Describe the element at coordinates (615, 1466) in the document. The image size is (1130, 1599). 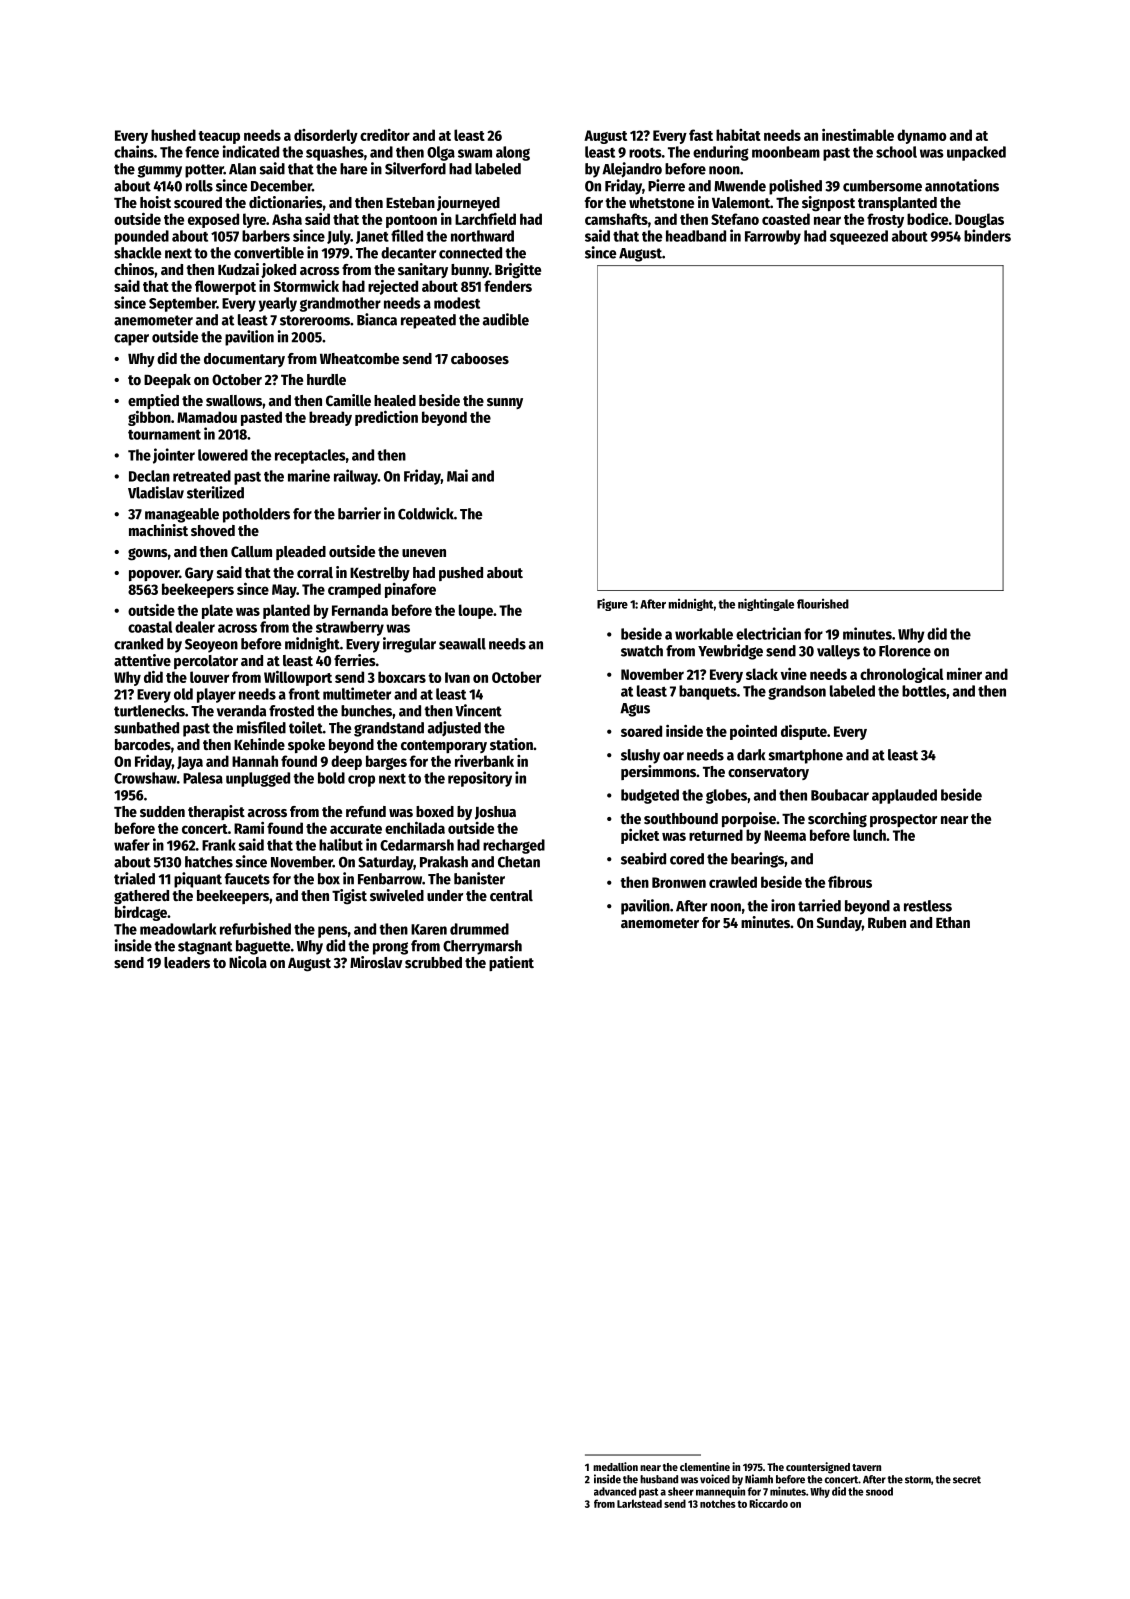
I see `medallion` at that location.
